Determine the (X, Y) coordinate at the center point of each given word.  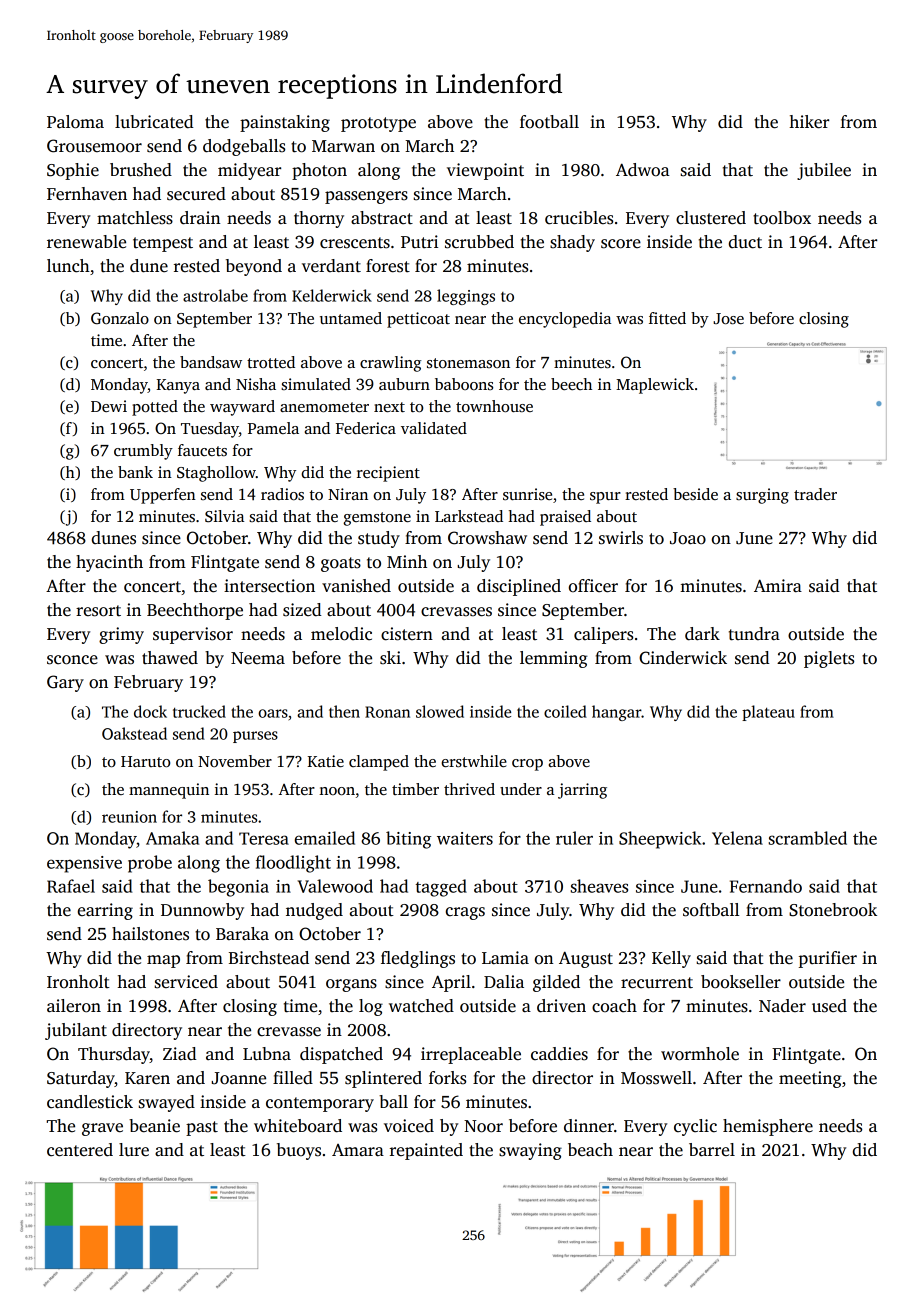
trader (815, 494)
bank (135, 472)
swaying (530, 1151)
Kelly (671, 959)
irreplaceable (471, 1055)
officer (593, 586)
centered (80, 1150)
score (621, 244)
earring (105, 911)
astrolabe (215, 295)
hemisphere (768, 1127)
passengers (366, 197)
